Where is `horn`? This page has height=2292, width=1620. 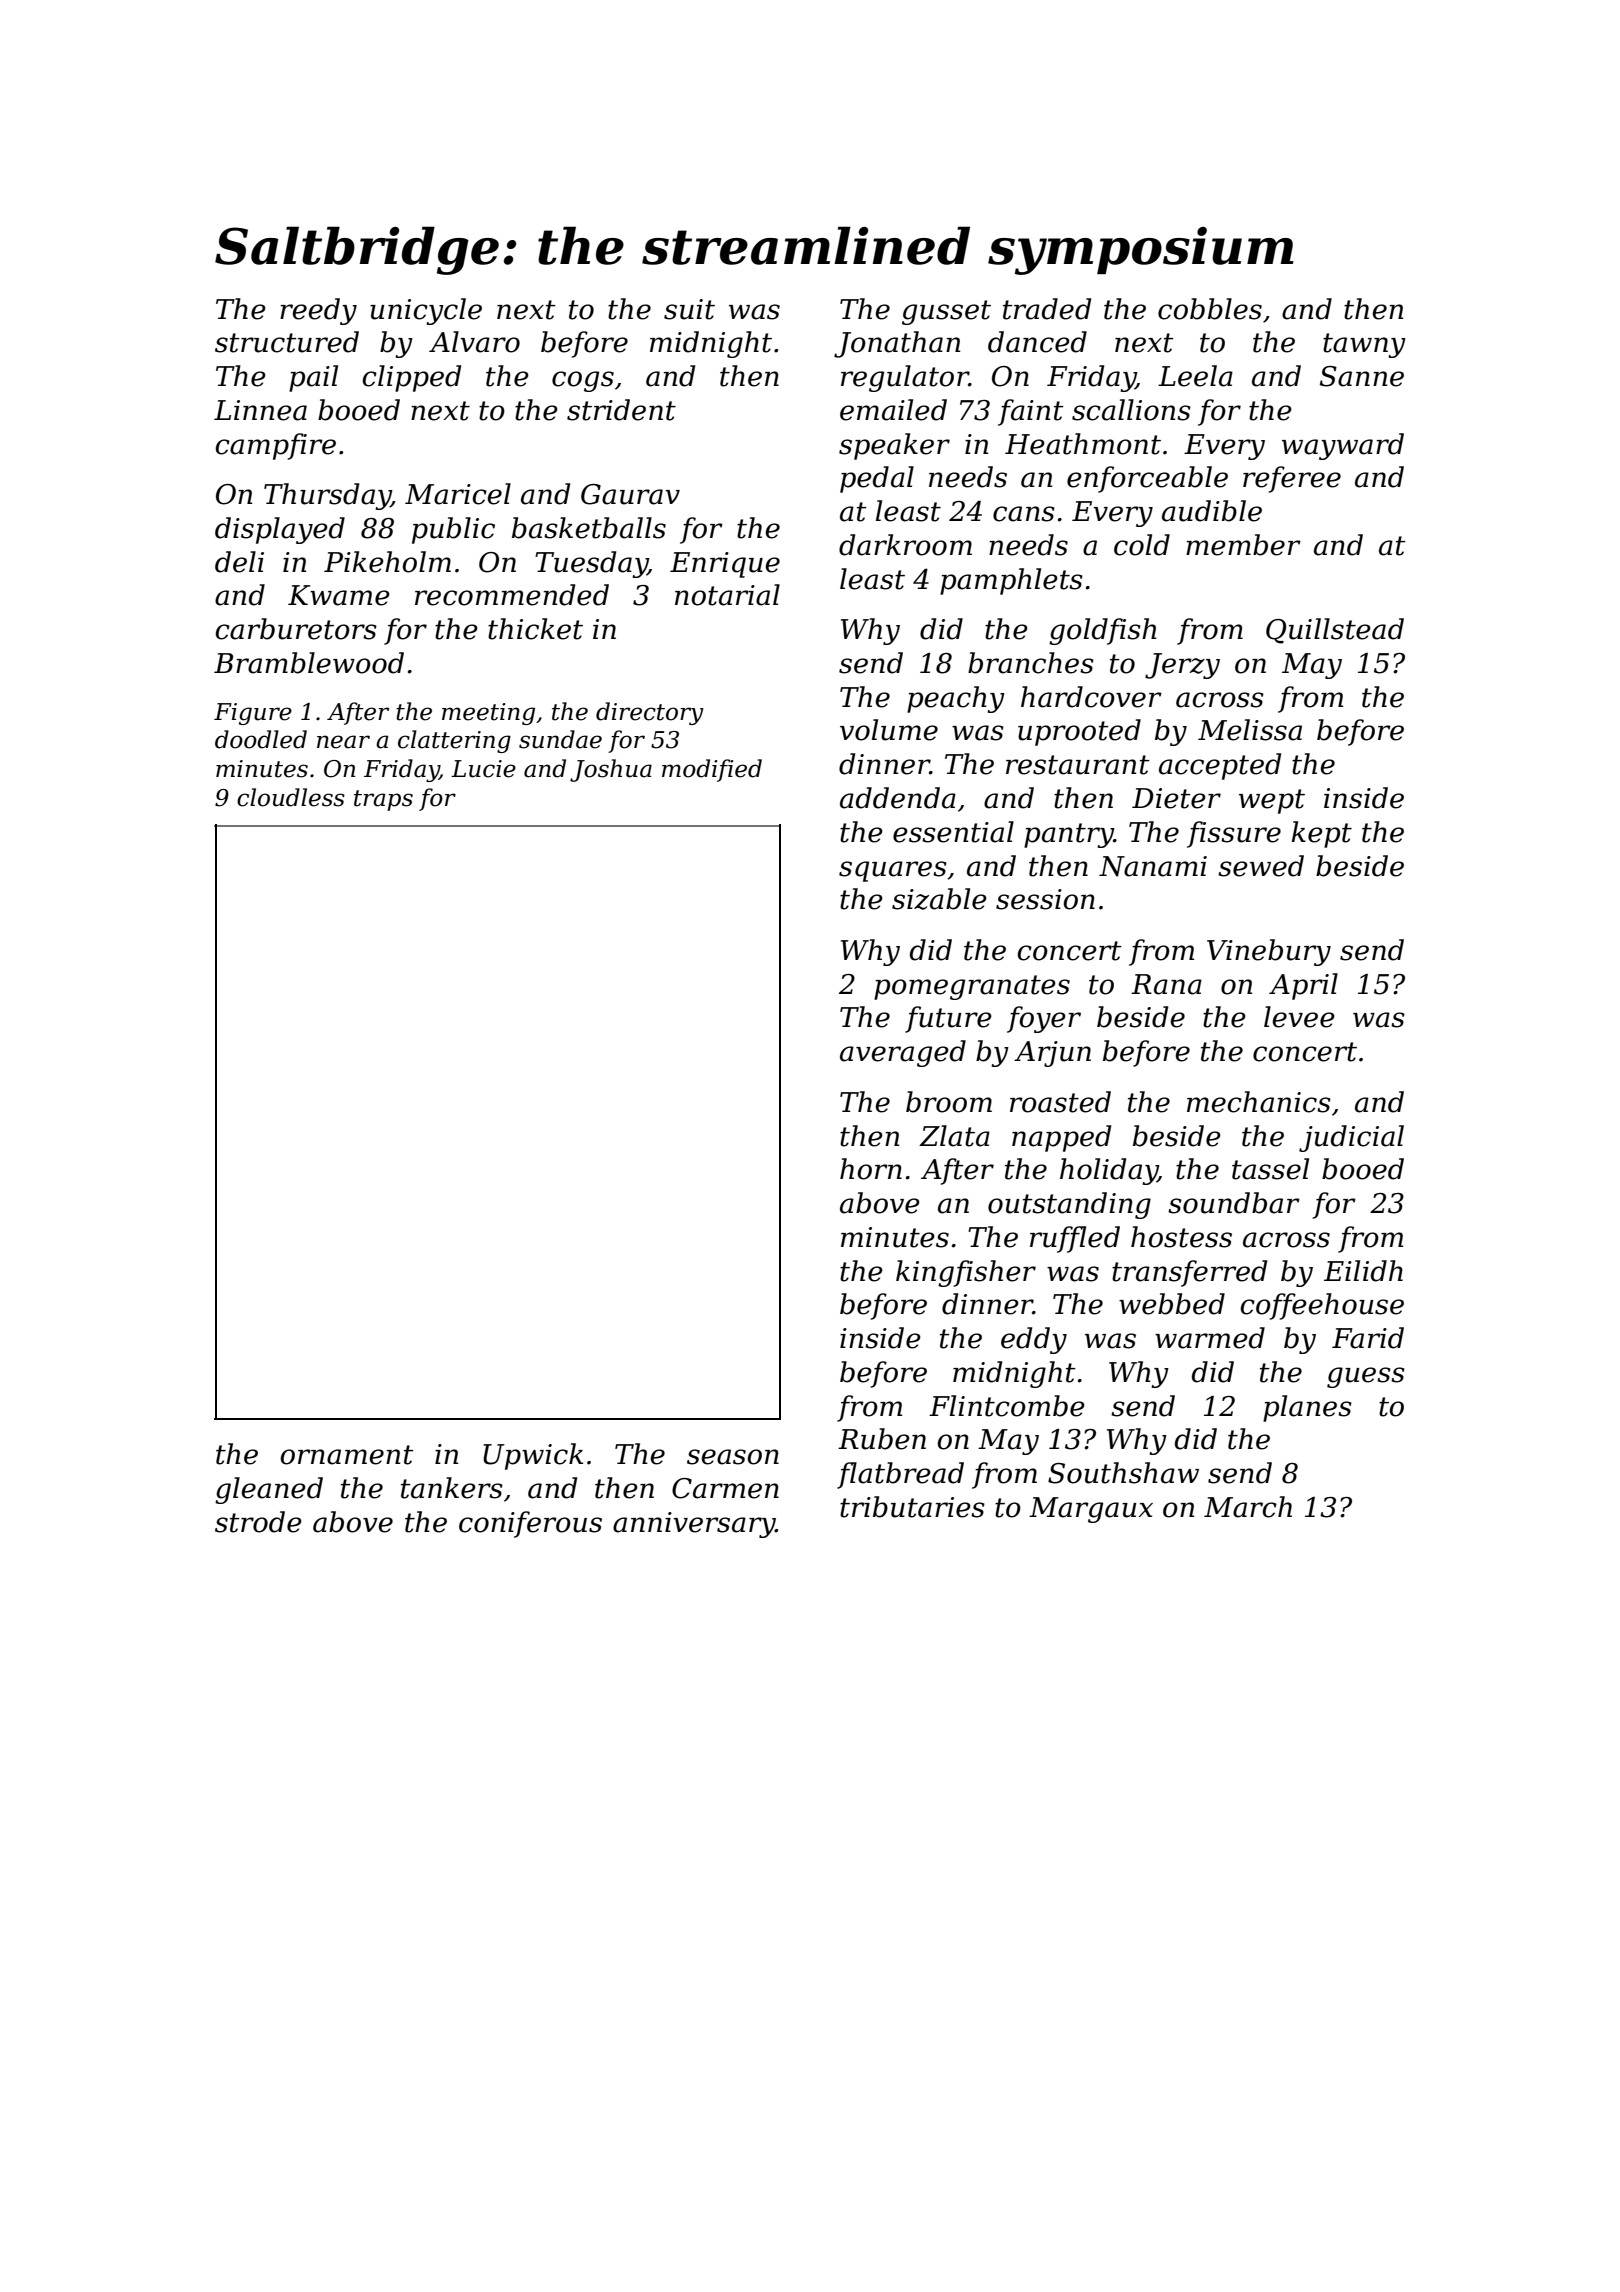 horn is located at coordinates (871, 1169).
